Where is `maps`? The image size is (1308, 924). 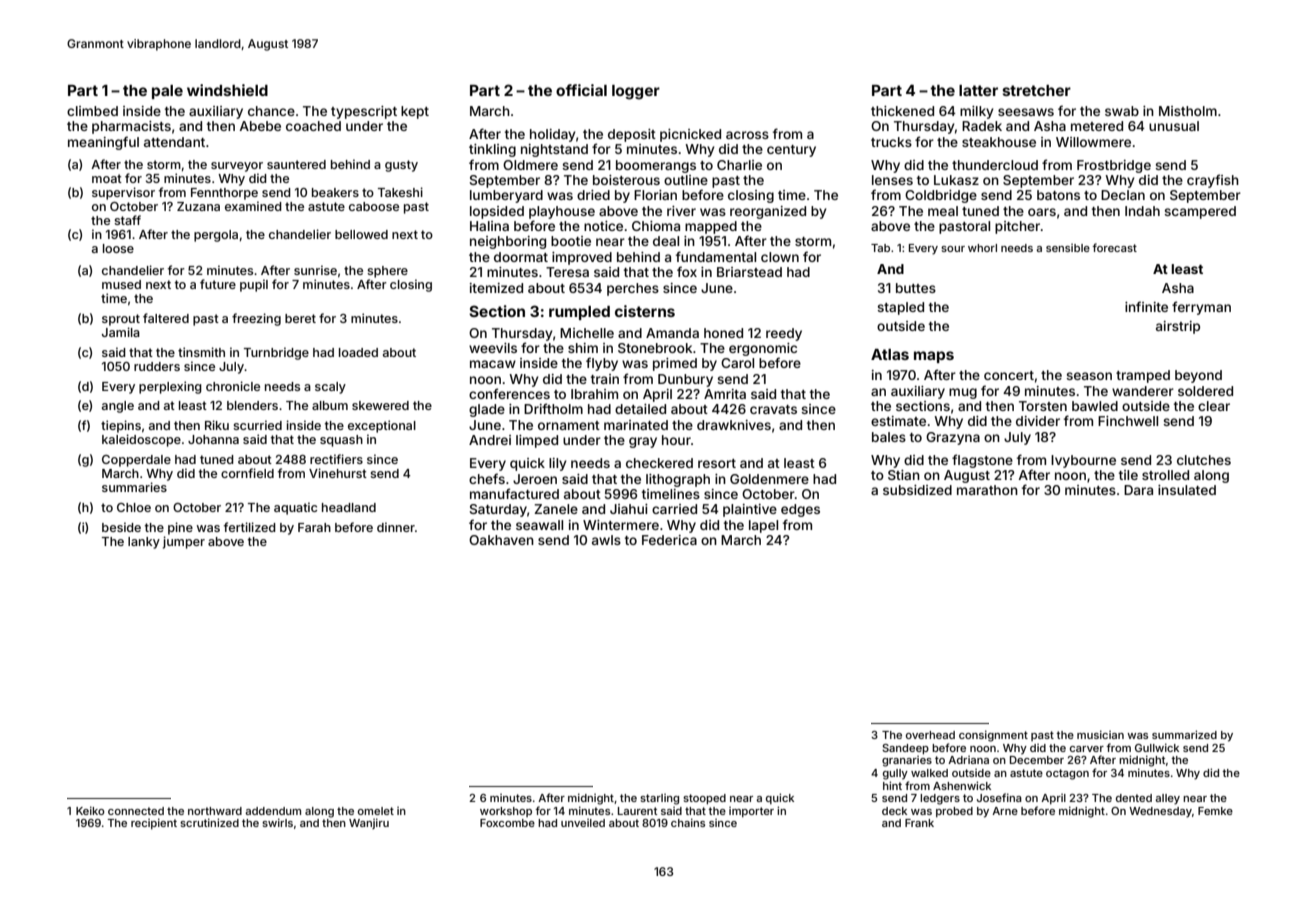 maps is located at coordinates (934, 357).
